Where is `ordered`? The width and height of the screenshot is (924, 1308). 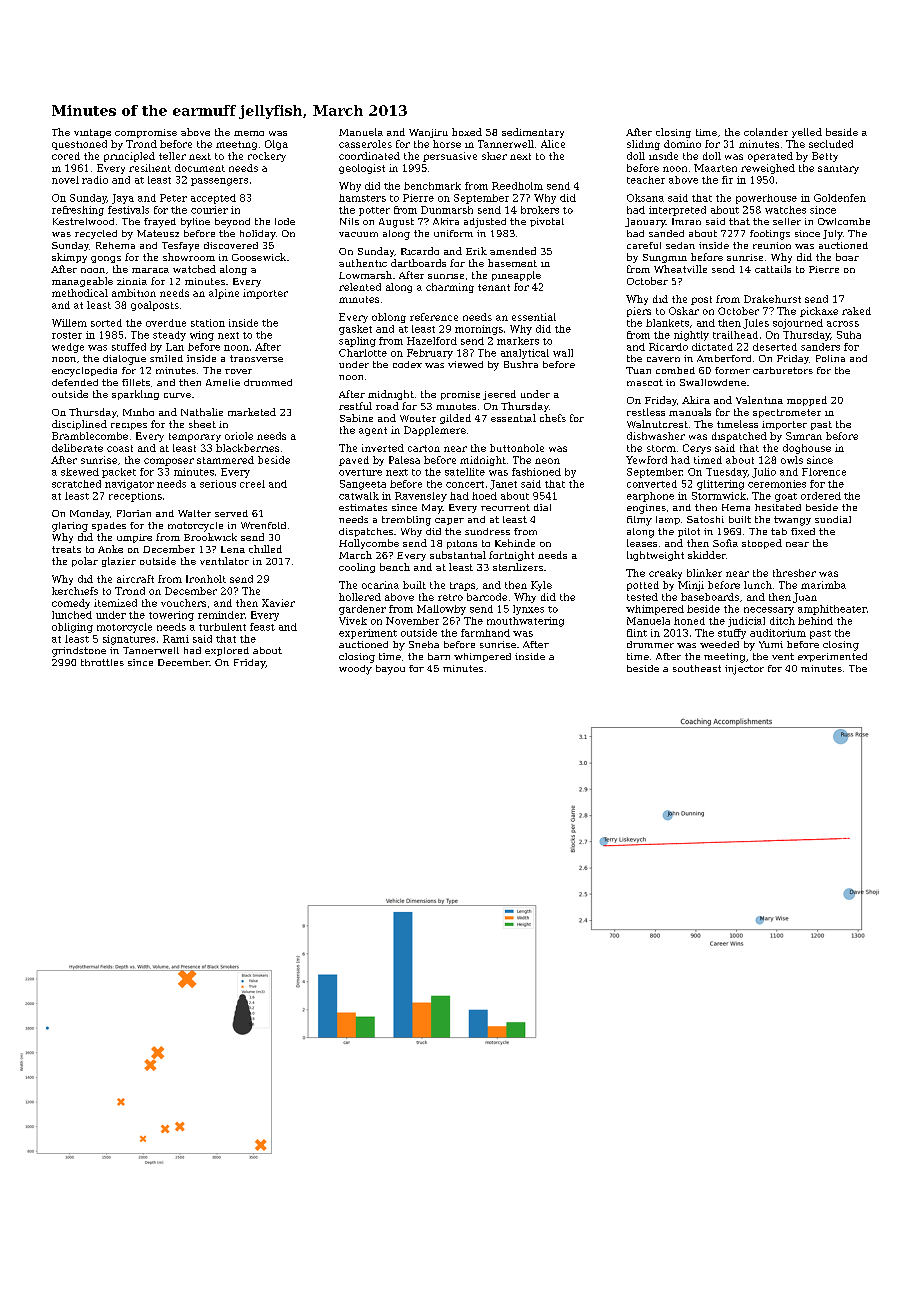 ordered is located at coordinates (821, 496).
